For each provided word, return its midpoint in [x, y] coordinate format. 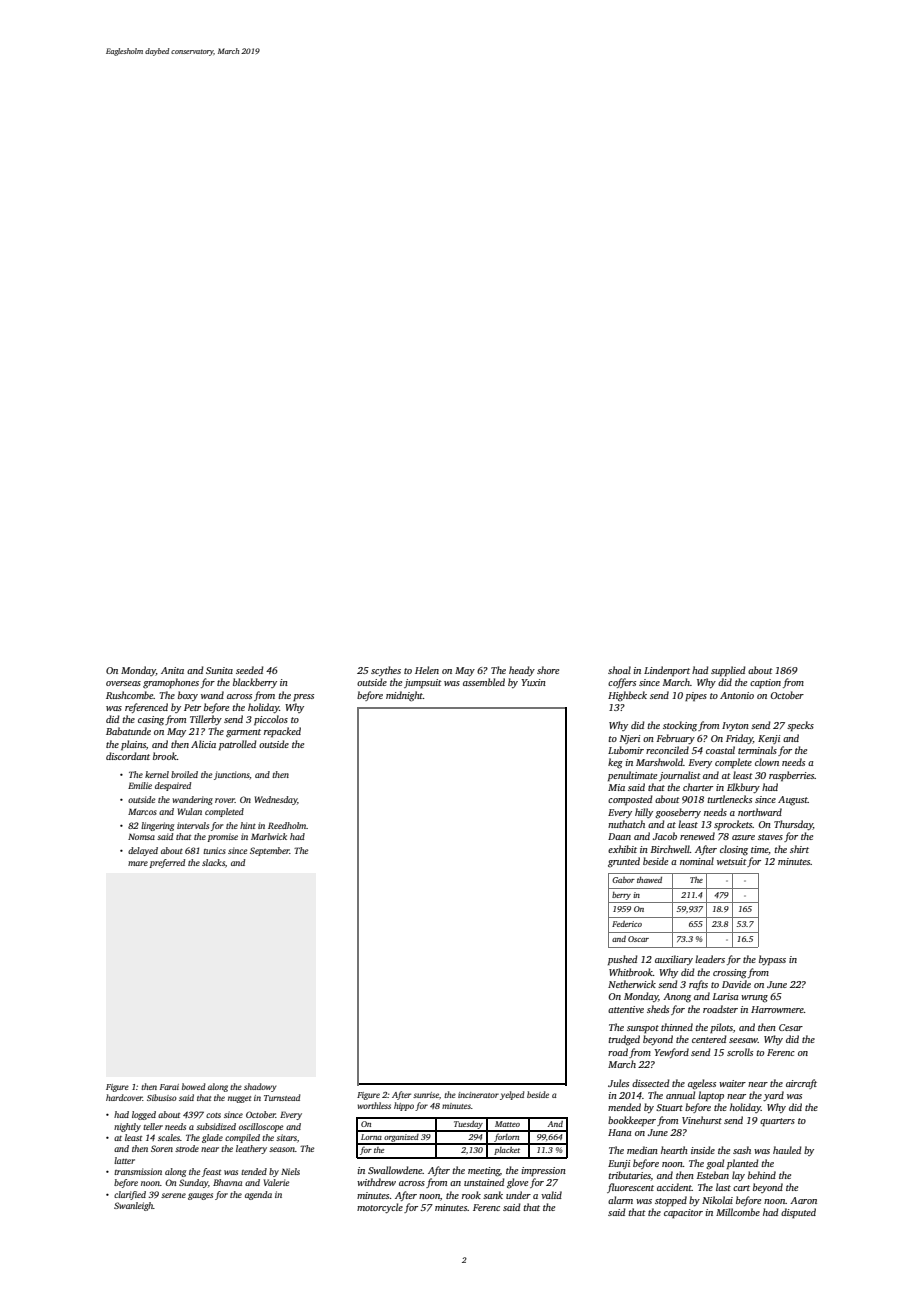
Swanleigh [133, 1206]
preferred [167, 863]
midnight [404, 696]
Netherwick [632, 984]
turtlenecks [729, 799]
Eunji [619, 1164]
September [270, 851]
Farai [169, 1087]
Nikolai [717, 1200]
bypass [772, 960]
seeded [250, 670]
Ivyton [735, 726]
